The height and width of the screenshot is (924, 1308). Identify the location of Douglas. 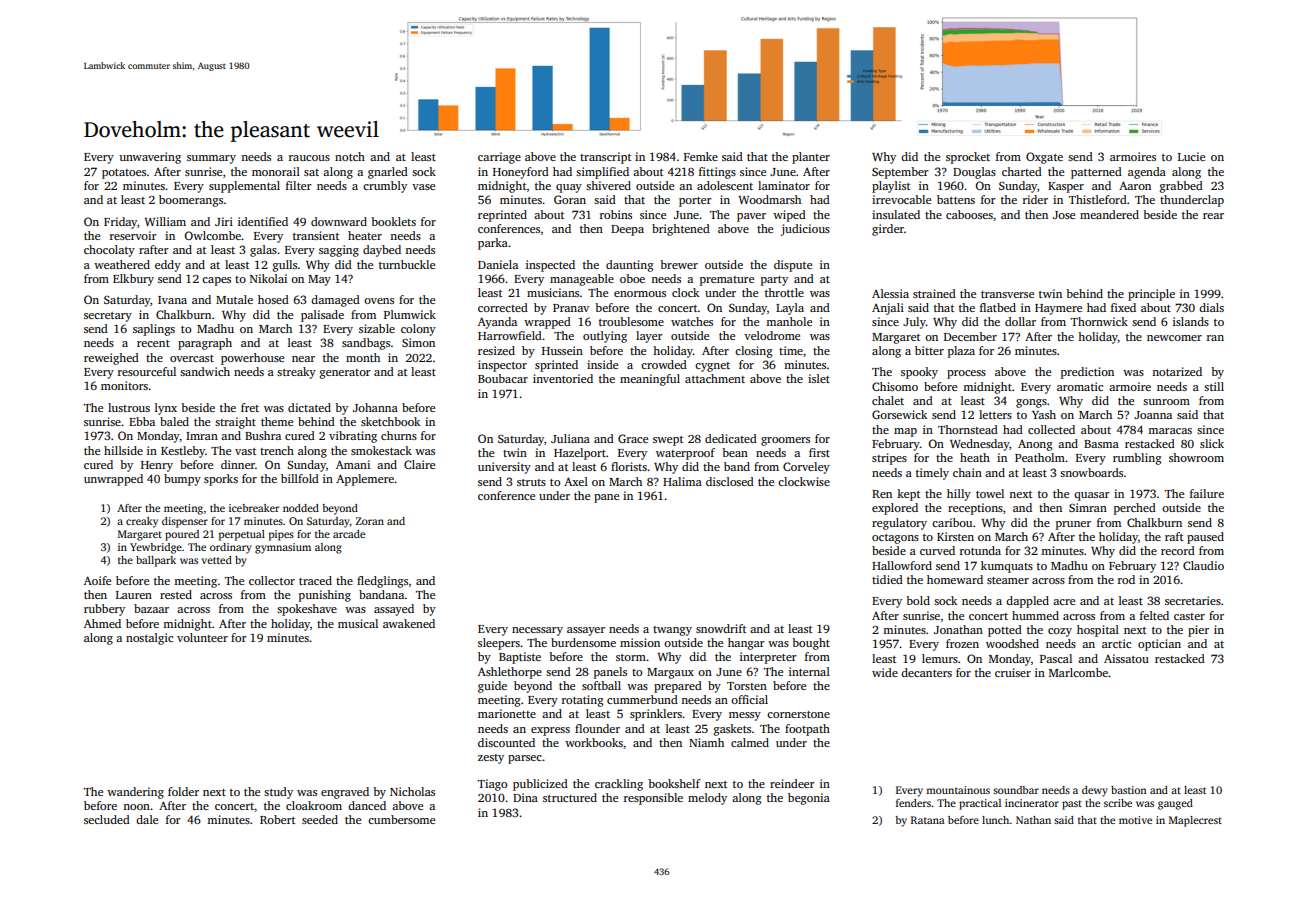
(974, 173).
